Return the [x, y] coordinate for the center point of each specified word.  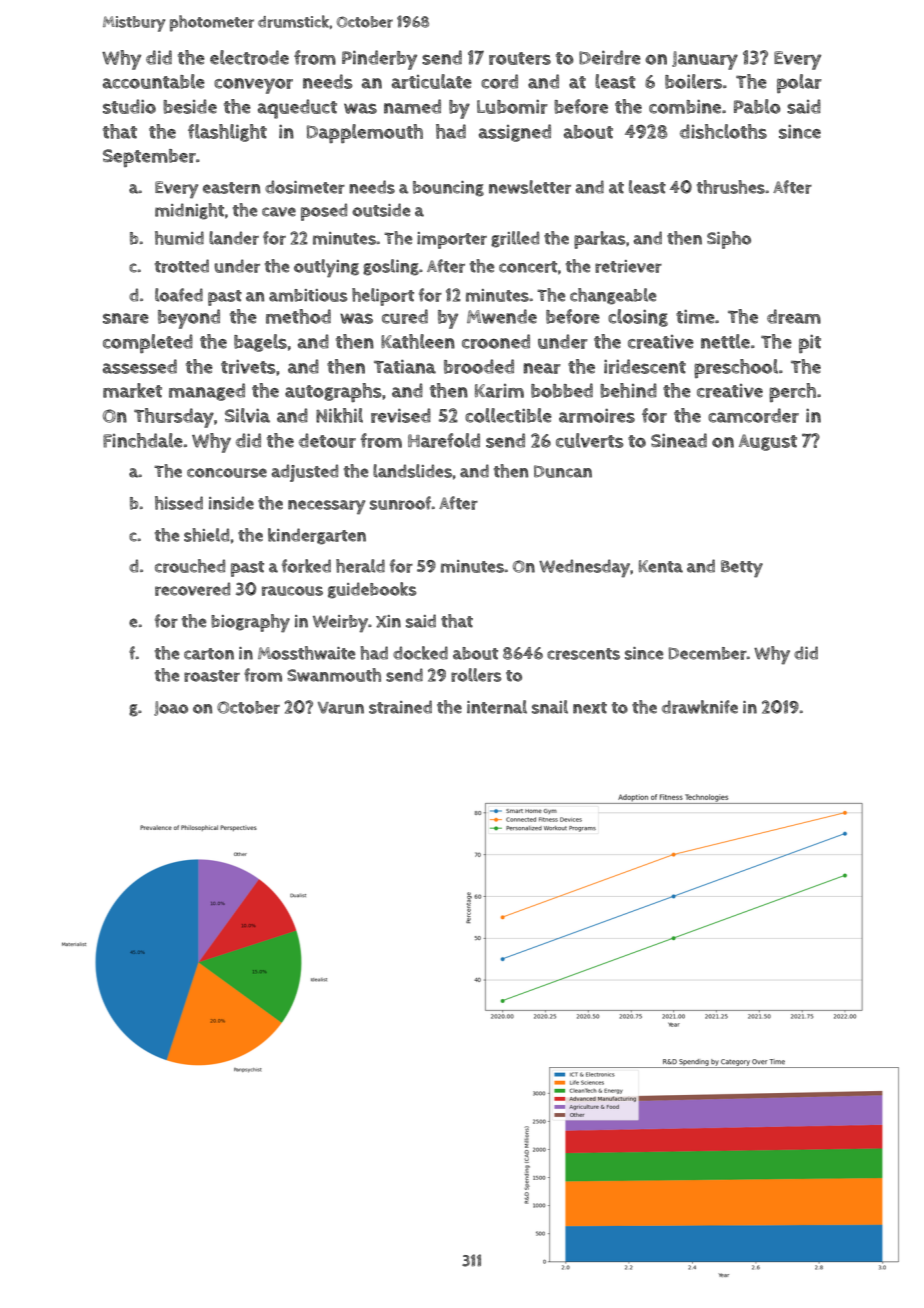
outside [381, 210]
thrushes [731, 187]
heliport [383, 297]
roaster [212, 676]
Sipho [729, 240]
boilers [693, 81]
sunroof [401, 503]
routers [520, 58]
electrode [249, 57]
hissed [179, 503]
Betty [742, 569]
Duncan [563, 471]
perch [792, 392]
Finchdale [143, 440]
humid [179, 238]
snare [126, 318]
